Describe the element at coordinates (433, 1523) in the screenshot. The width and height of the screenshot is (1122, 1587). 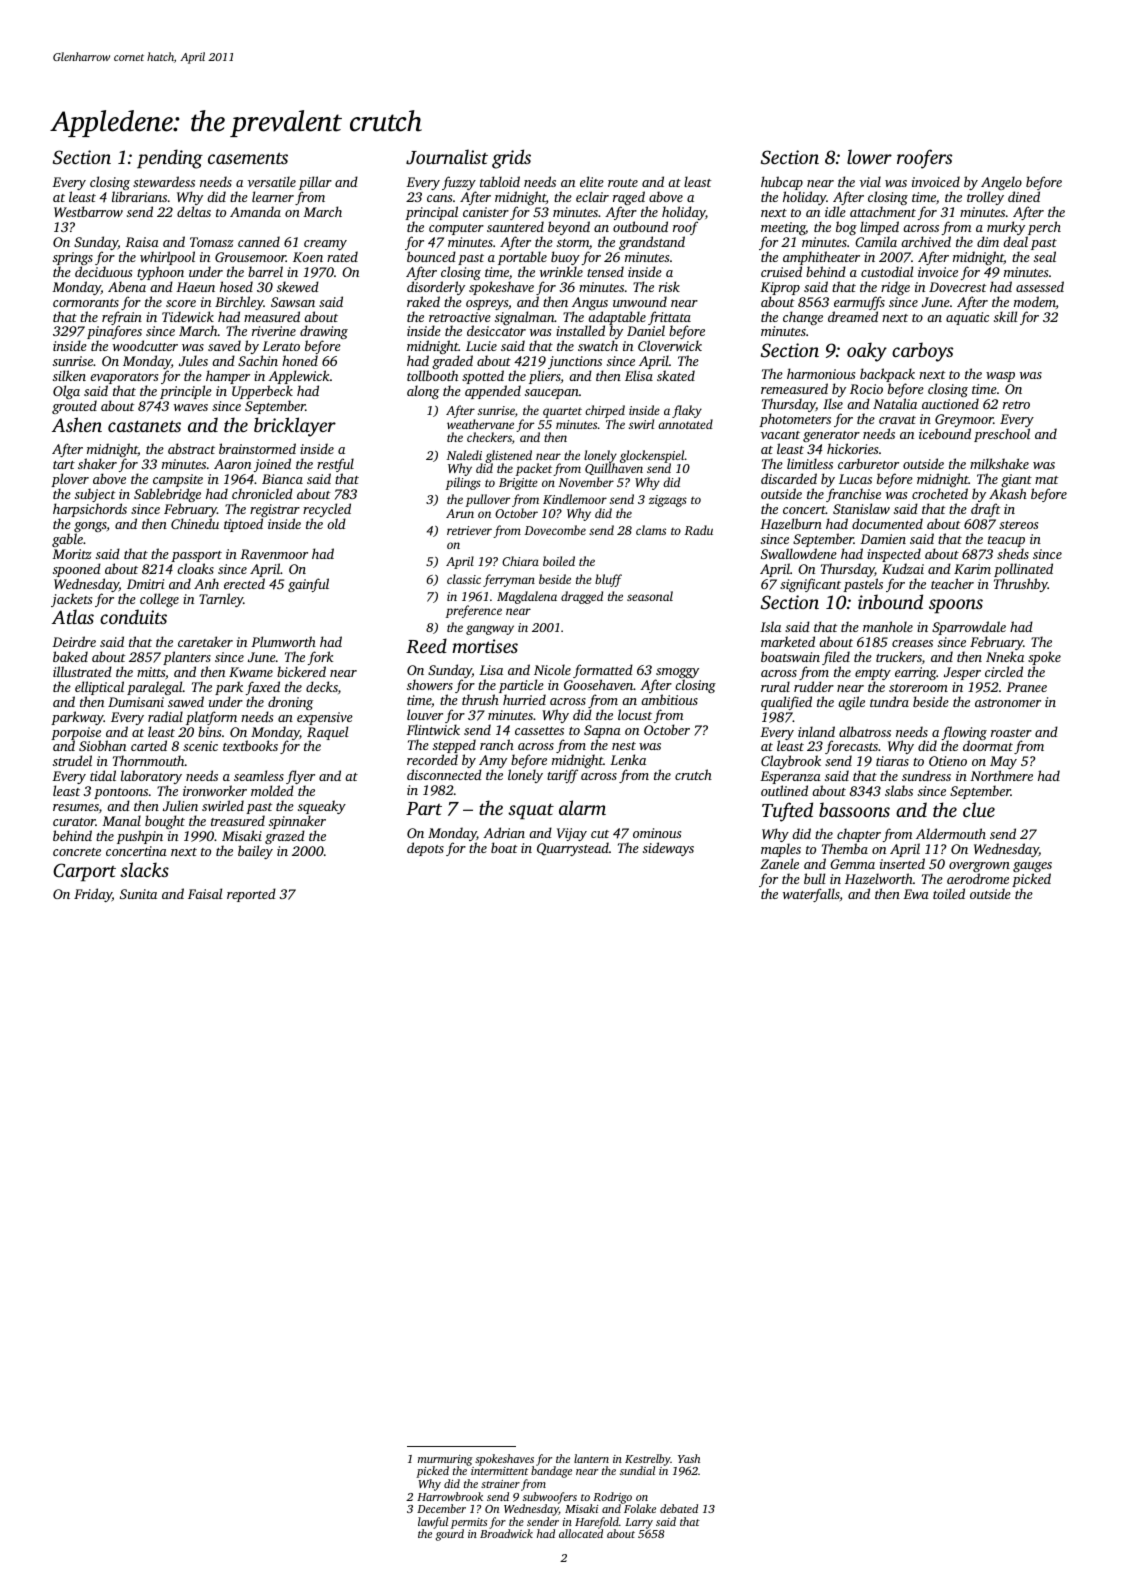
I see `lawful` at that location.
